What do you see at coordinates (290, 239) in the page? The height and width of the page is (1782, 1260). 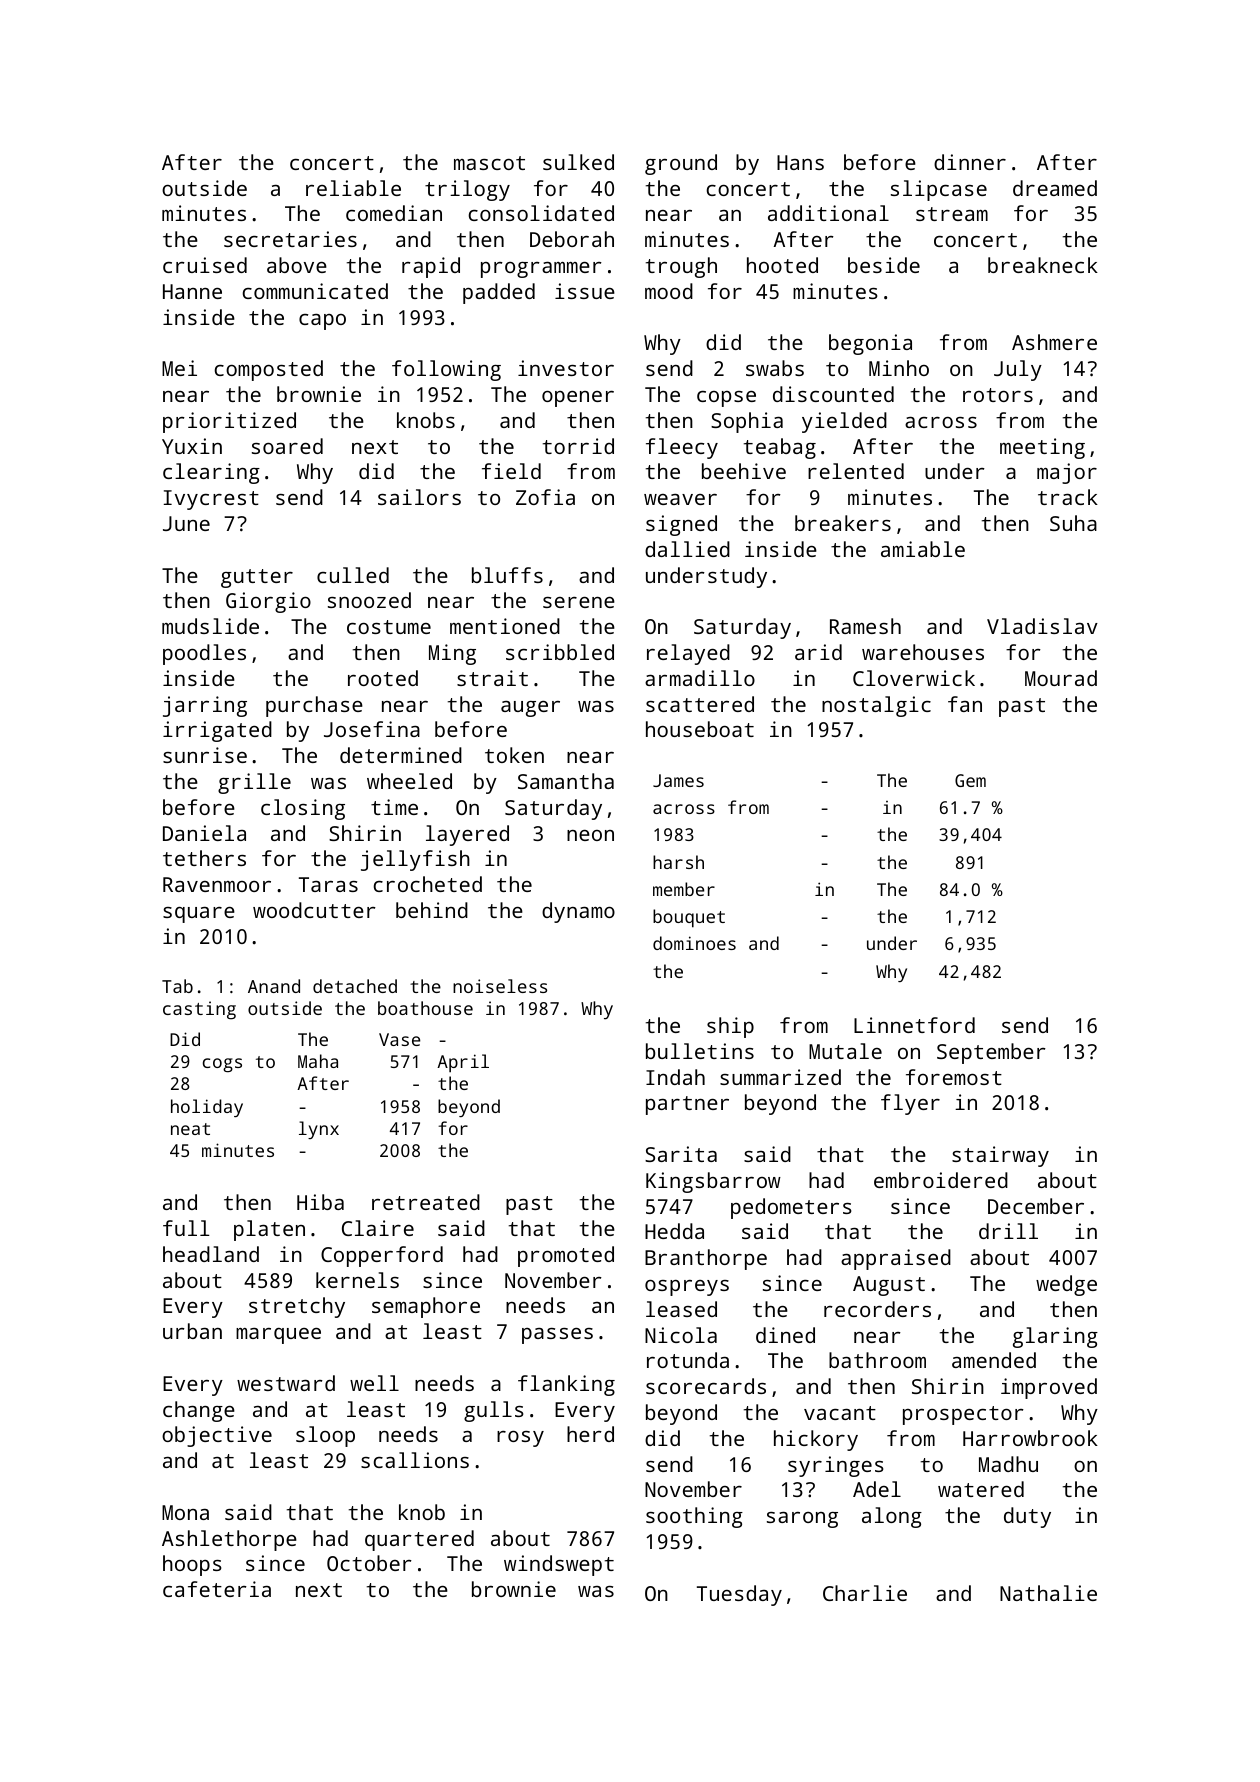 I see `secretaries` at bounding box center [290, 239].
